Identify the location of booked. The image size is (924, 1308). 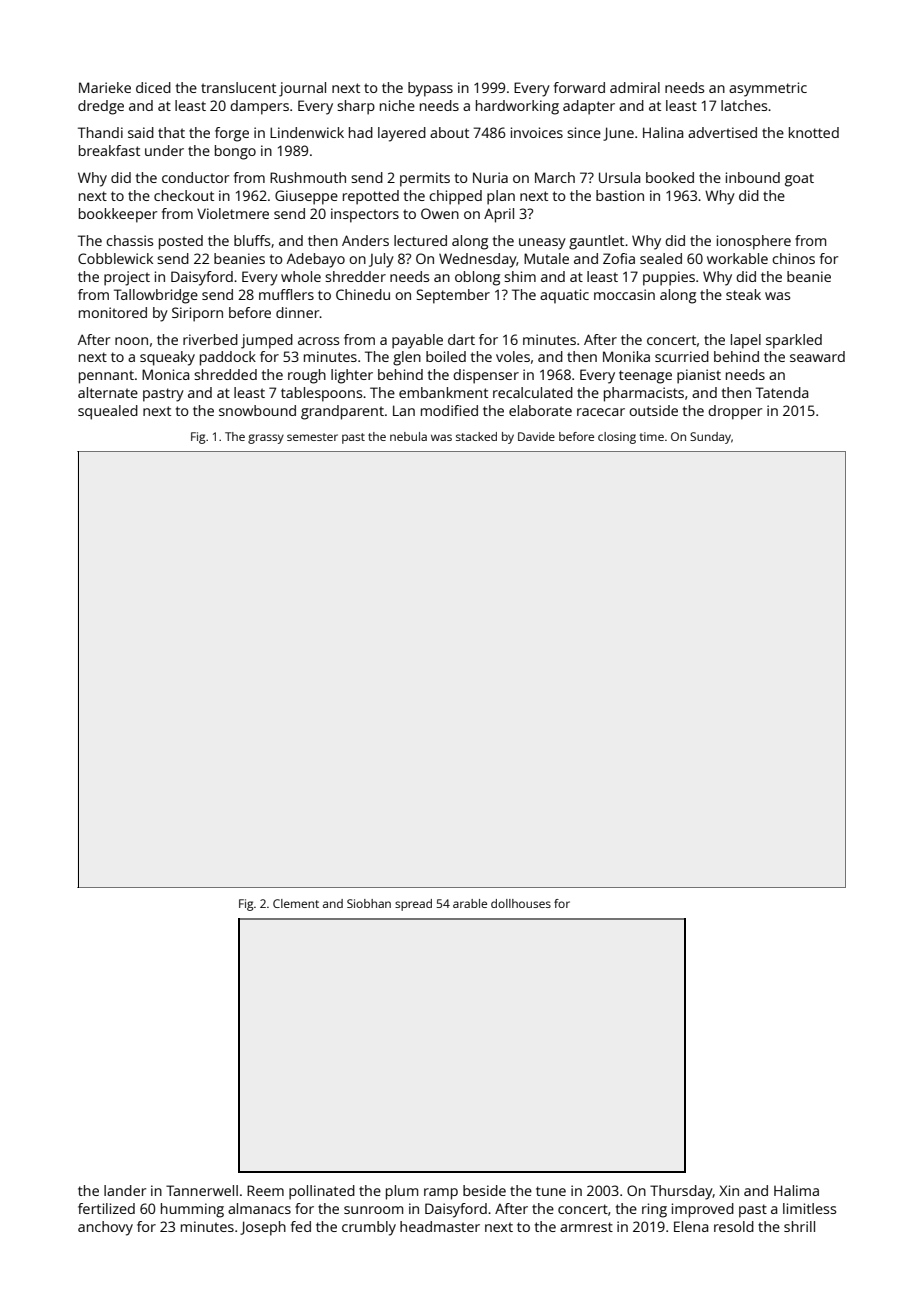
(670, 177).
